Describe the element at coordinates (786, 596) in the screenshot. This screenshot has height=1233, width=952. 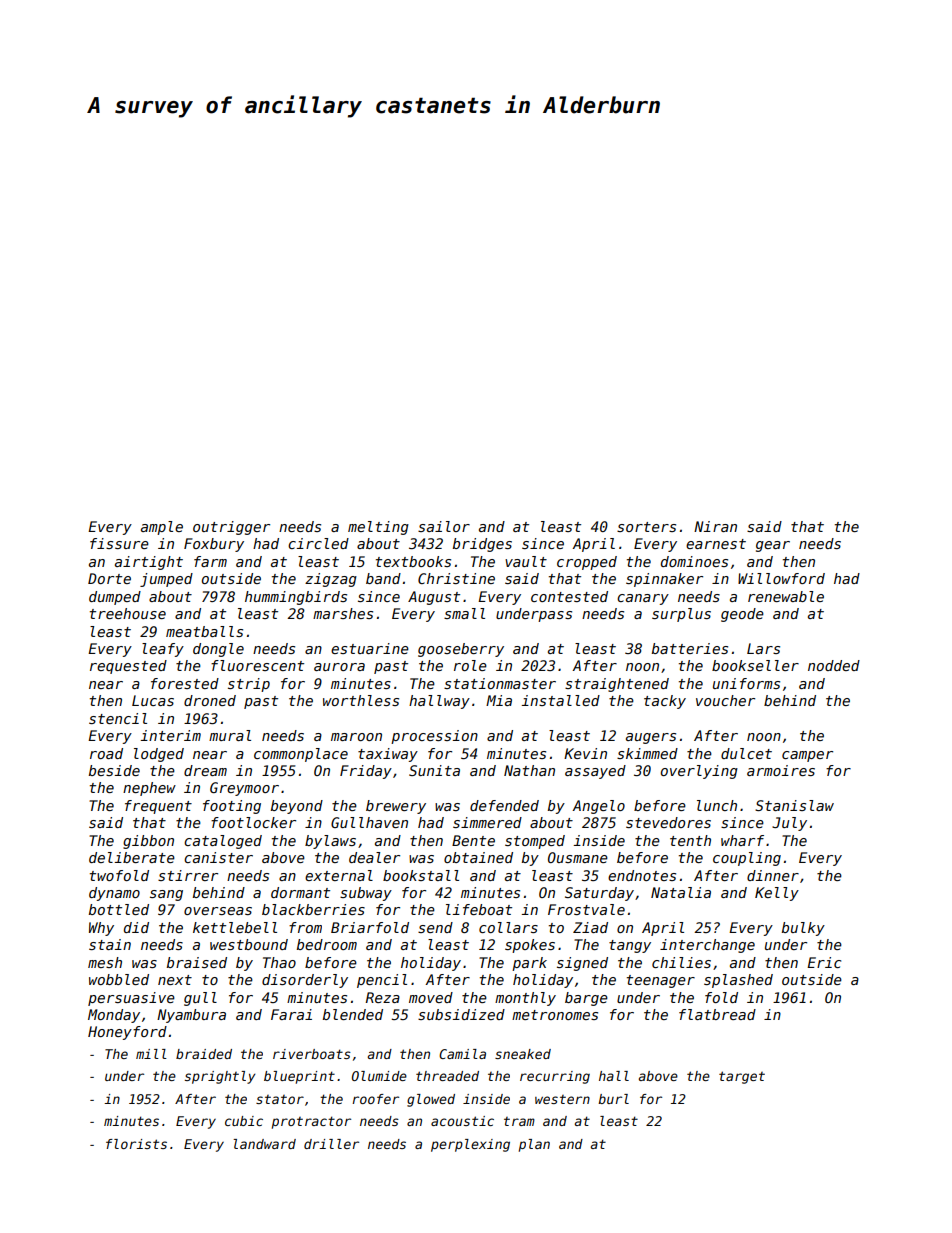
I see `renewable` at that location.
